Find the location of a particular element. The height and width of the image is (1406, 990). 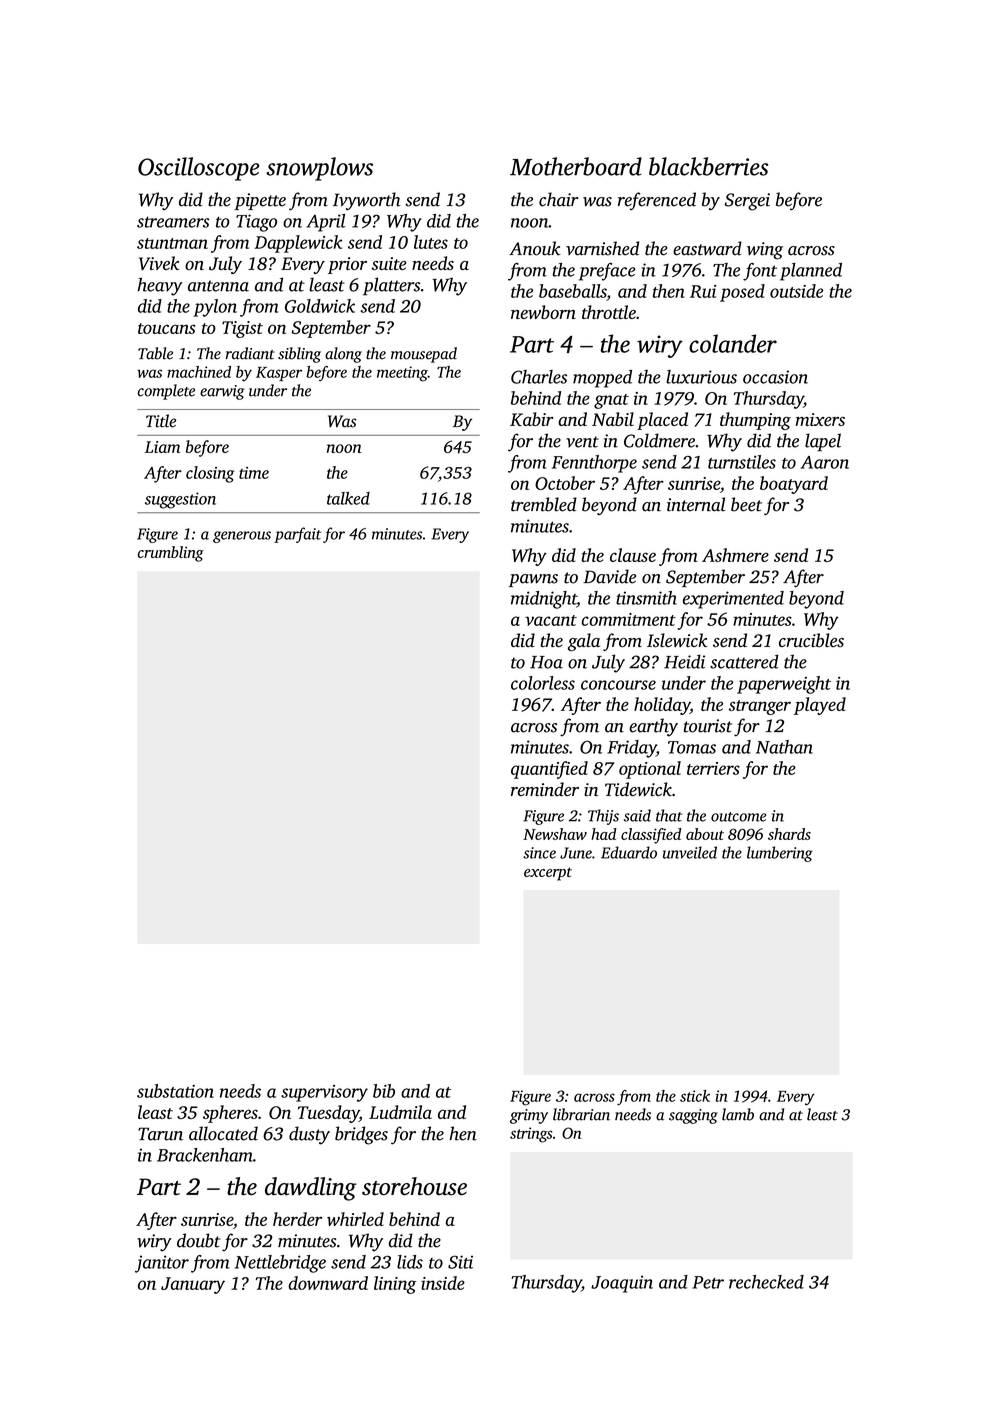

played is located at coordinates (820, 706).
